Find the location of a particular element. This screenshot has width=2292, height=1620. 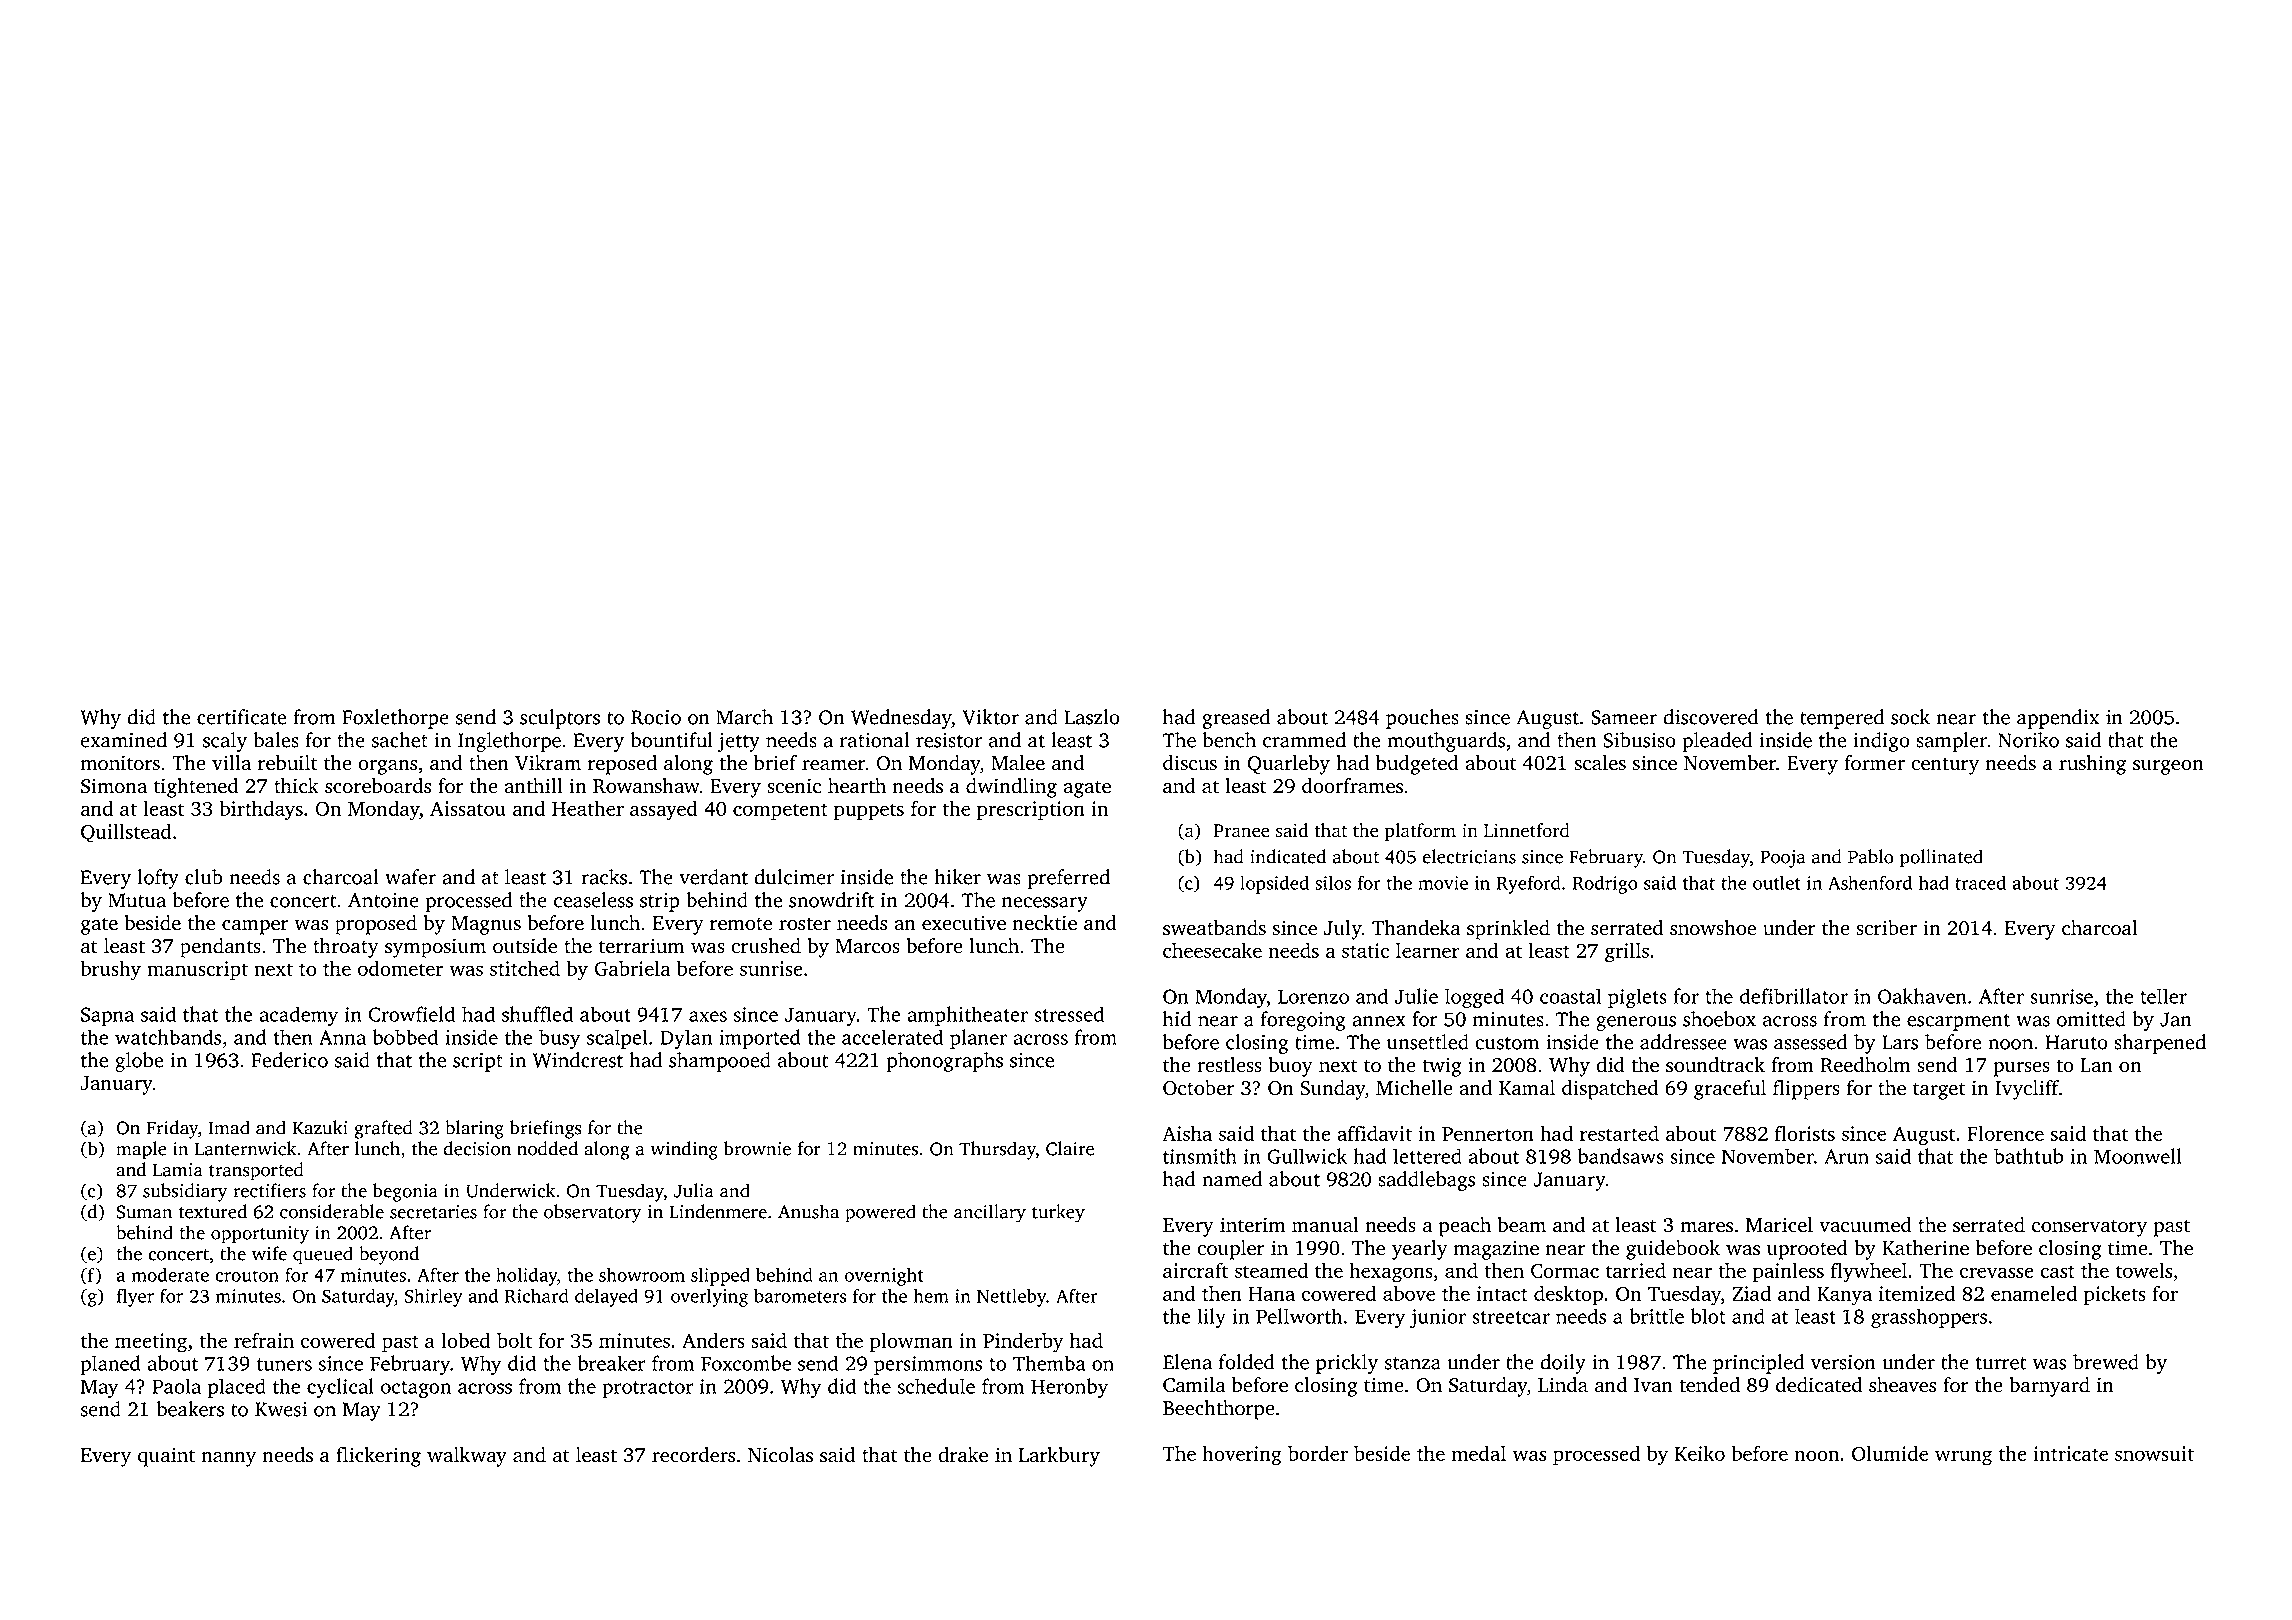

purses is located at coordinates (2021, 1069).
